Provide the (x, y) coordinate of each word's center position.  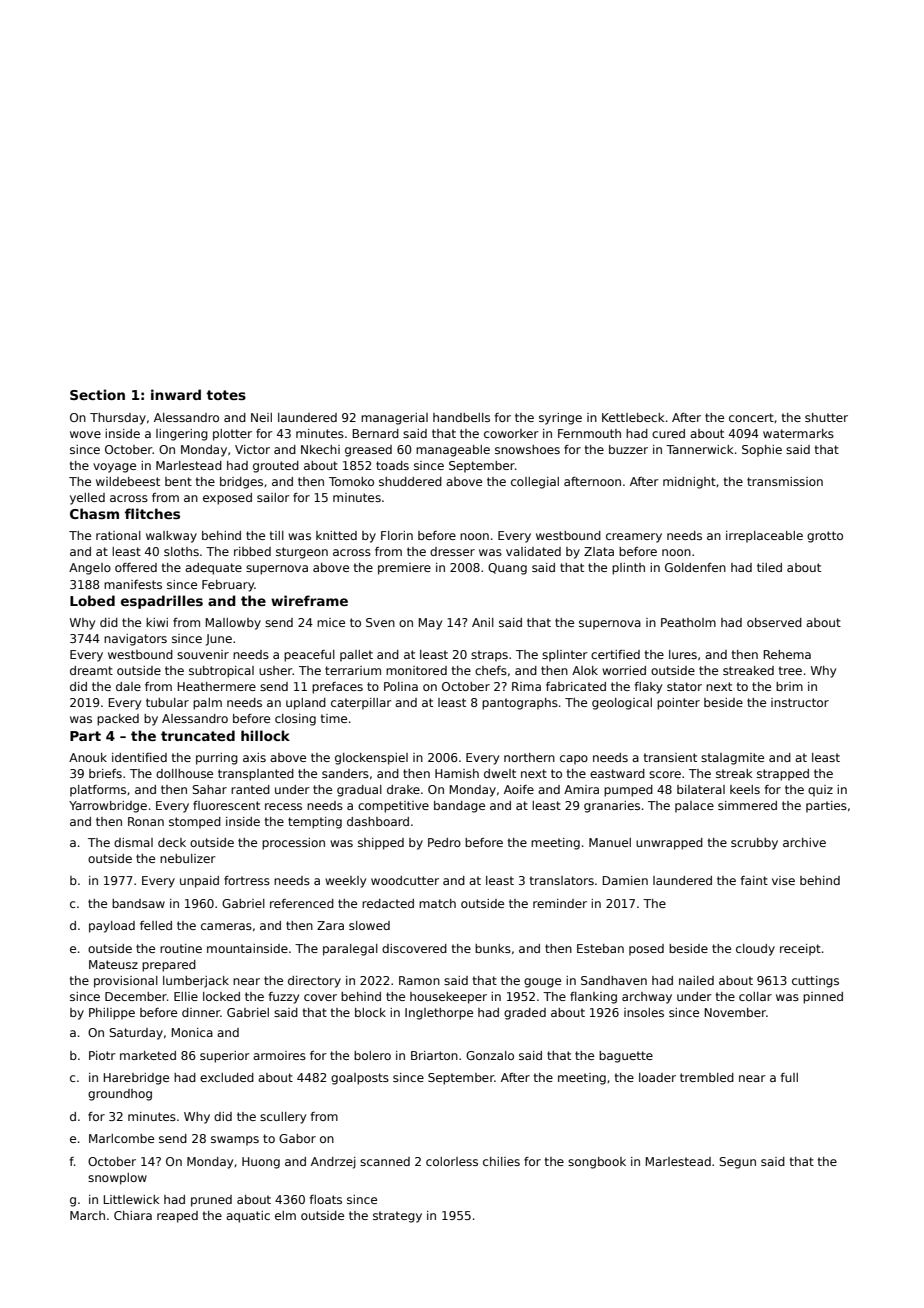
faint (754, 880)
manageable (453, 451)
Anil (483, 622)
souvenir (203, 654)
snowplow (117, 1179)
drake (403, 789)
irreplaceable (764, 537)
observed (774, 622)
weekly (345, 882)
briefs (105, 773)
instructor (800, 702)
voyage (114, 468)
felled (156, 925)
